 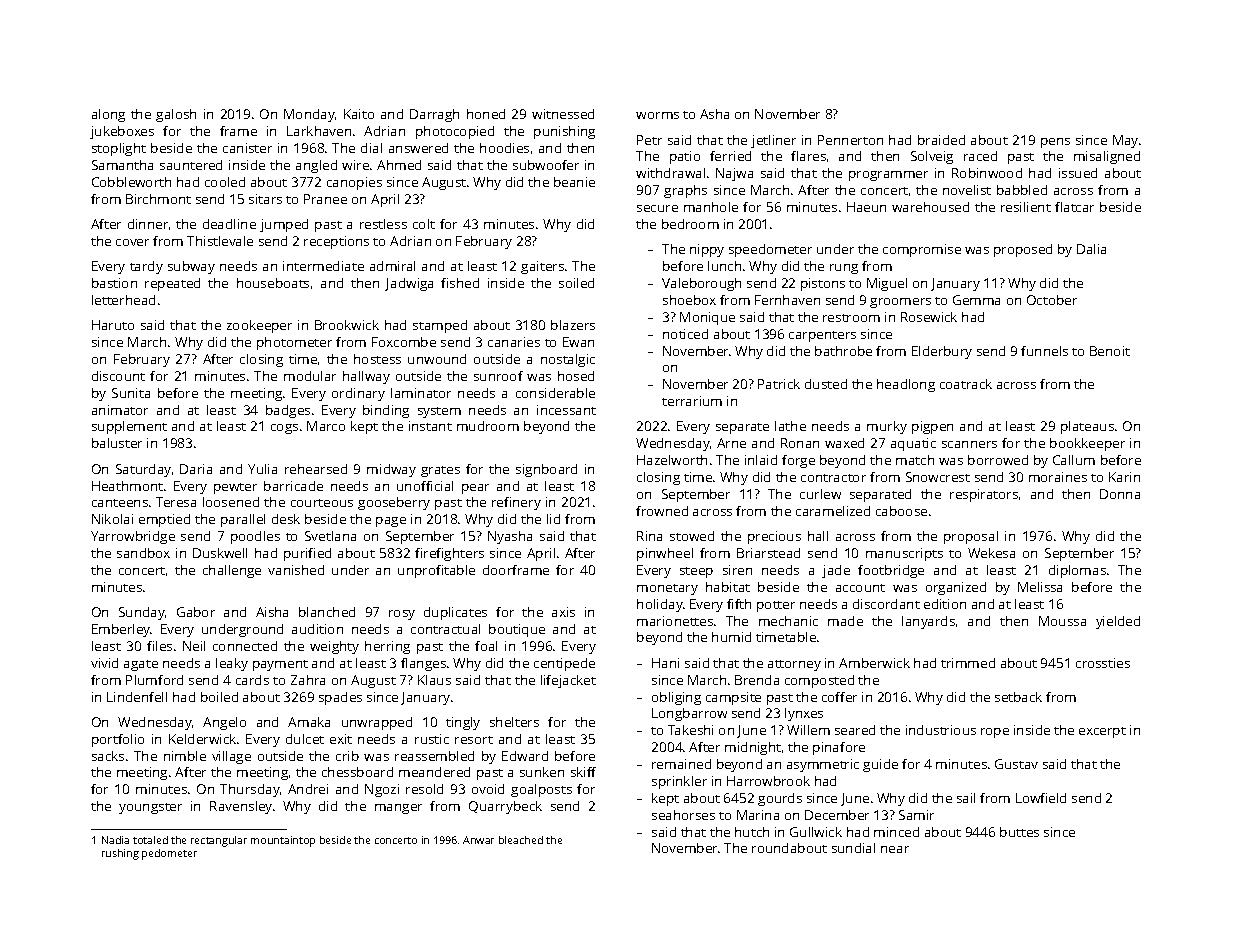 What do you see at coordinates (757, 680) in the document?
I see `Brenda` at bounding box center [757, 680].
